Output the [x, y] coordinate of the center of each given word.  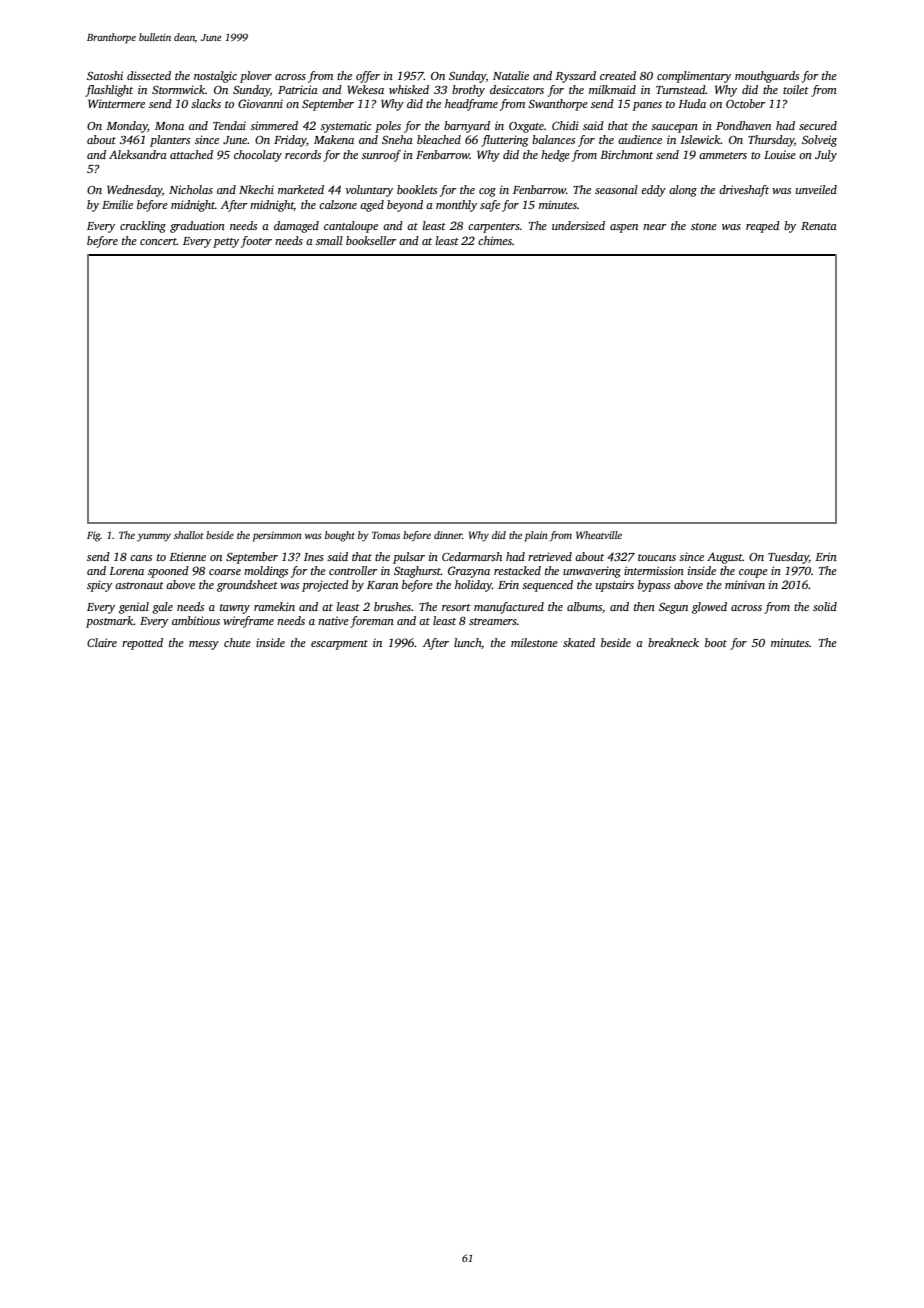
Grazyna [469, 572]
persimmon [277, 536]
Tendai [229, 125]
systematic [345, 127]
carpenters [494, 228]
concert [158, 241]
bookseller [371, 240]
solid [825, 606]
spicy [99, 586]
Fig [94, 536]
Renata [819, 226]
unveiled [816, 189]
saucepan [674, 128]
